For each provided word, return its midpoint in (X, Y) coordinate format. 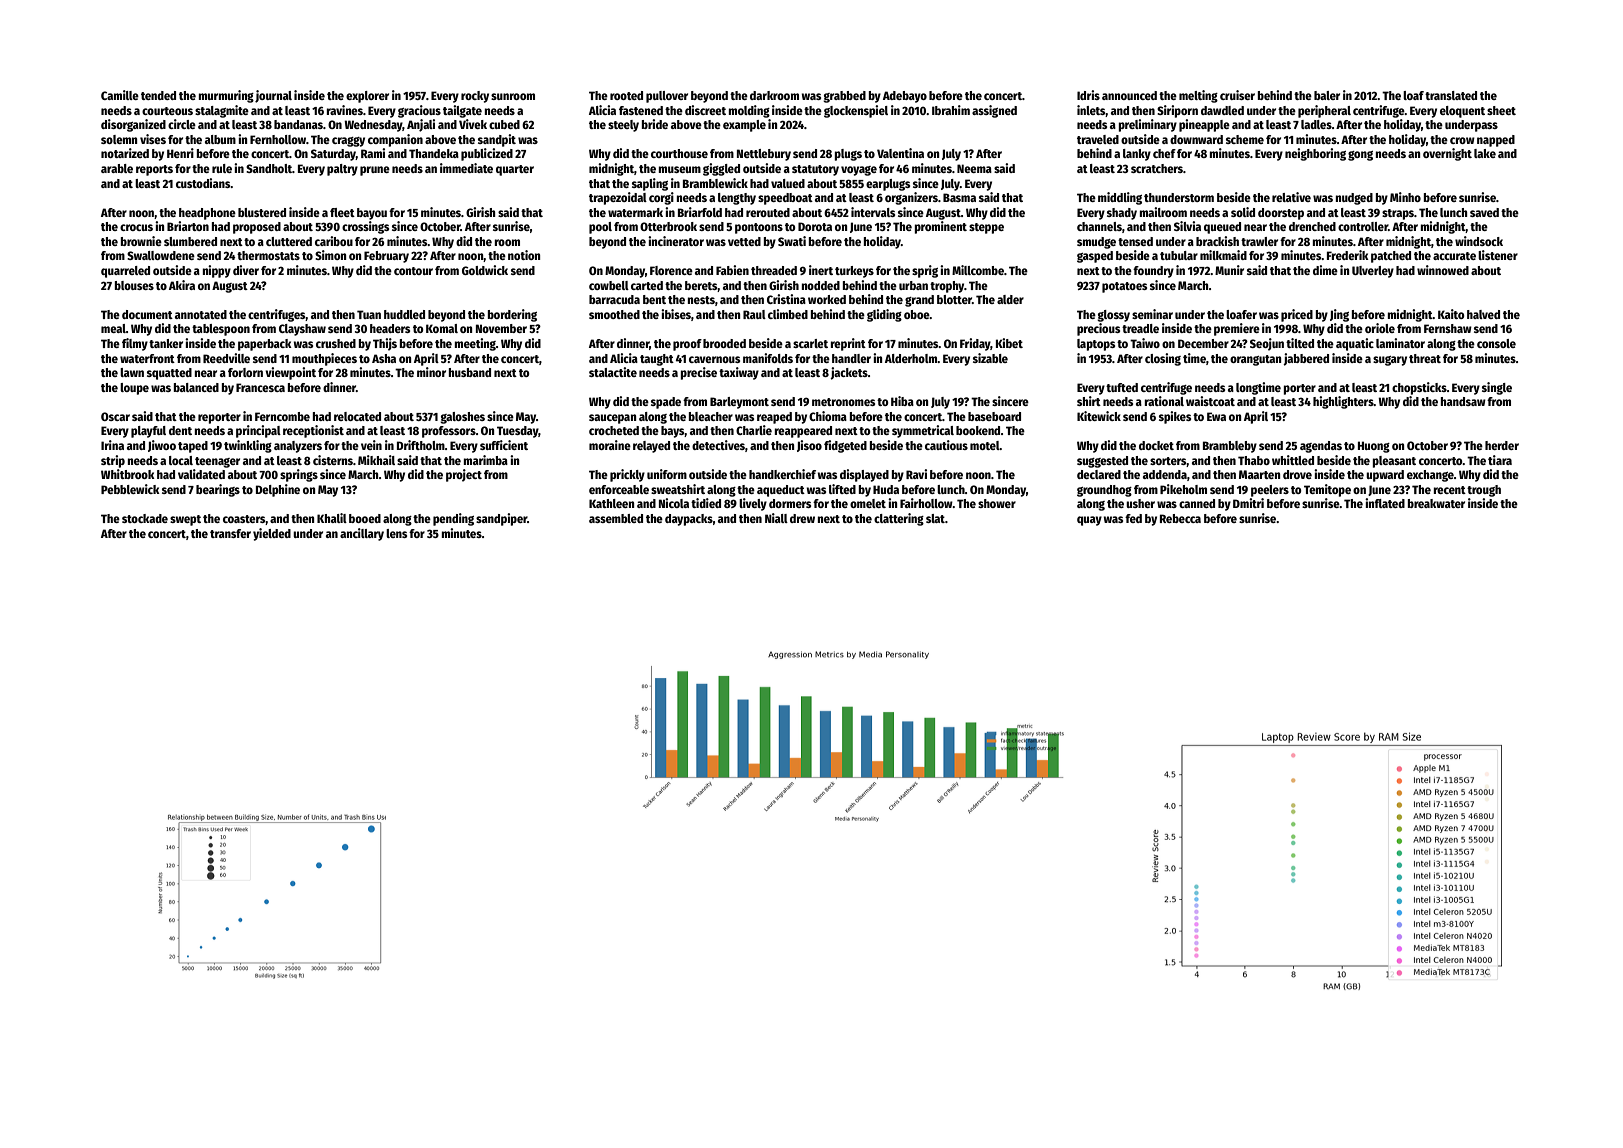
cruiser (1237, 95)
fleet (342, 212)
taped (193, 447)
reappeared (803, 432)
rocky (475, 97)
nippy (216, 271)
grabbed (844, 97)
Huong (1374, 447)
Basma (959, 197)
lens (396, 533)
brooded (724, 343)
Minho (1405, 197)
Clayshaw (302, 330)
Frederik (1348, 255)
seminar (1152, 314)
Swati (792, 241)
